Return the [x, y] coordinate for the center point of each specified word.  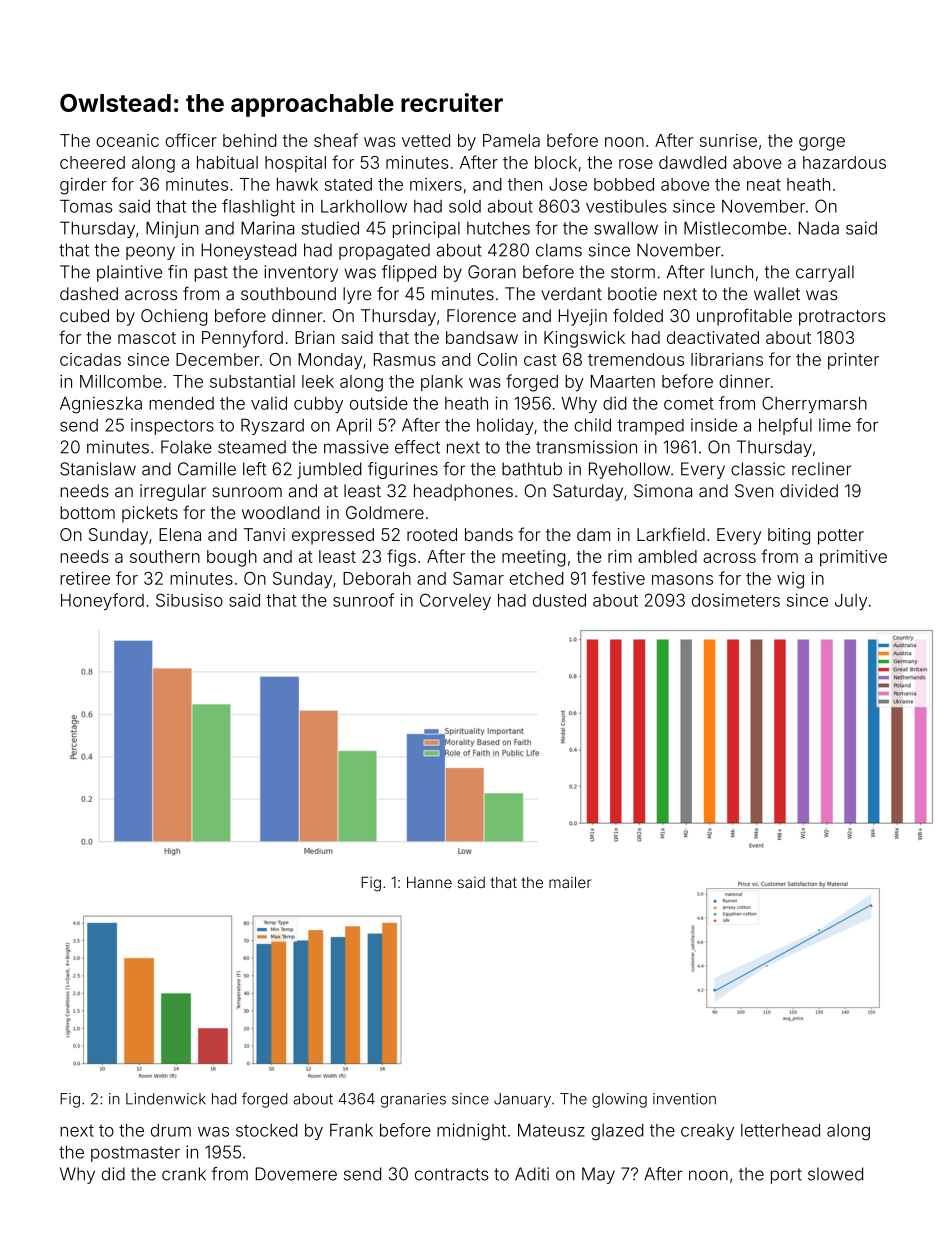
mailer [570, 882]
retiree [85, 578]
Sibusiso [189, 600]
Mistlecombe [735, 228]
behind [250, 140]
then [525, 184]
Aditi [532, 1174]
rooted [432, 534]
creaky [707, 1132]
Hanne [429, 882]
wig [790, 580]
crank [184, 1174]
